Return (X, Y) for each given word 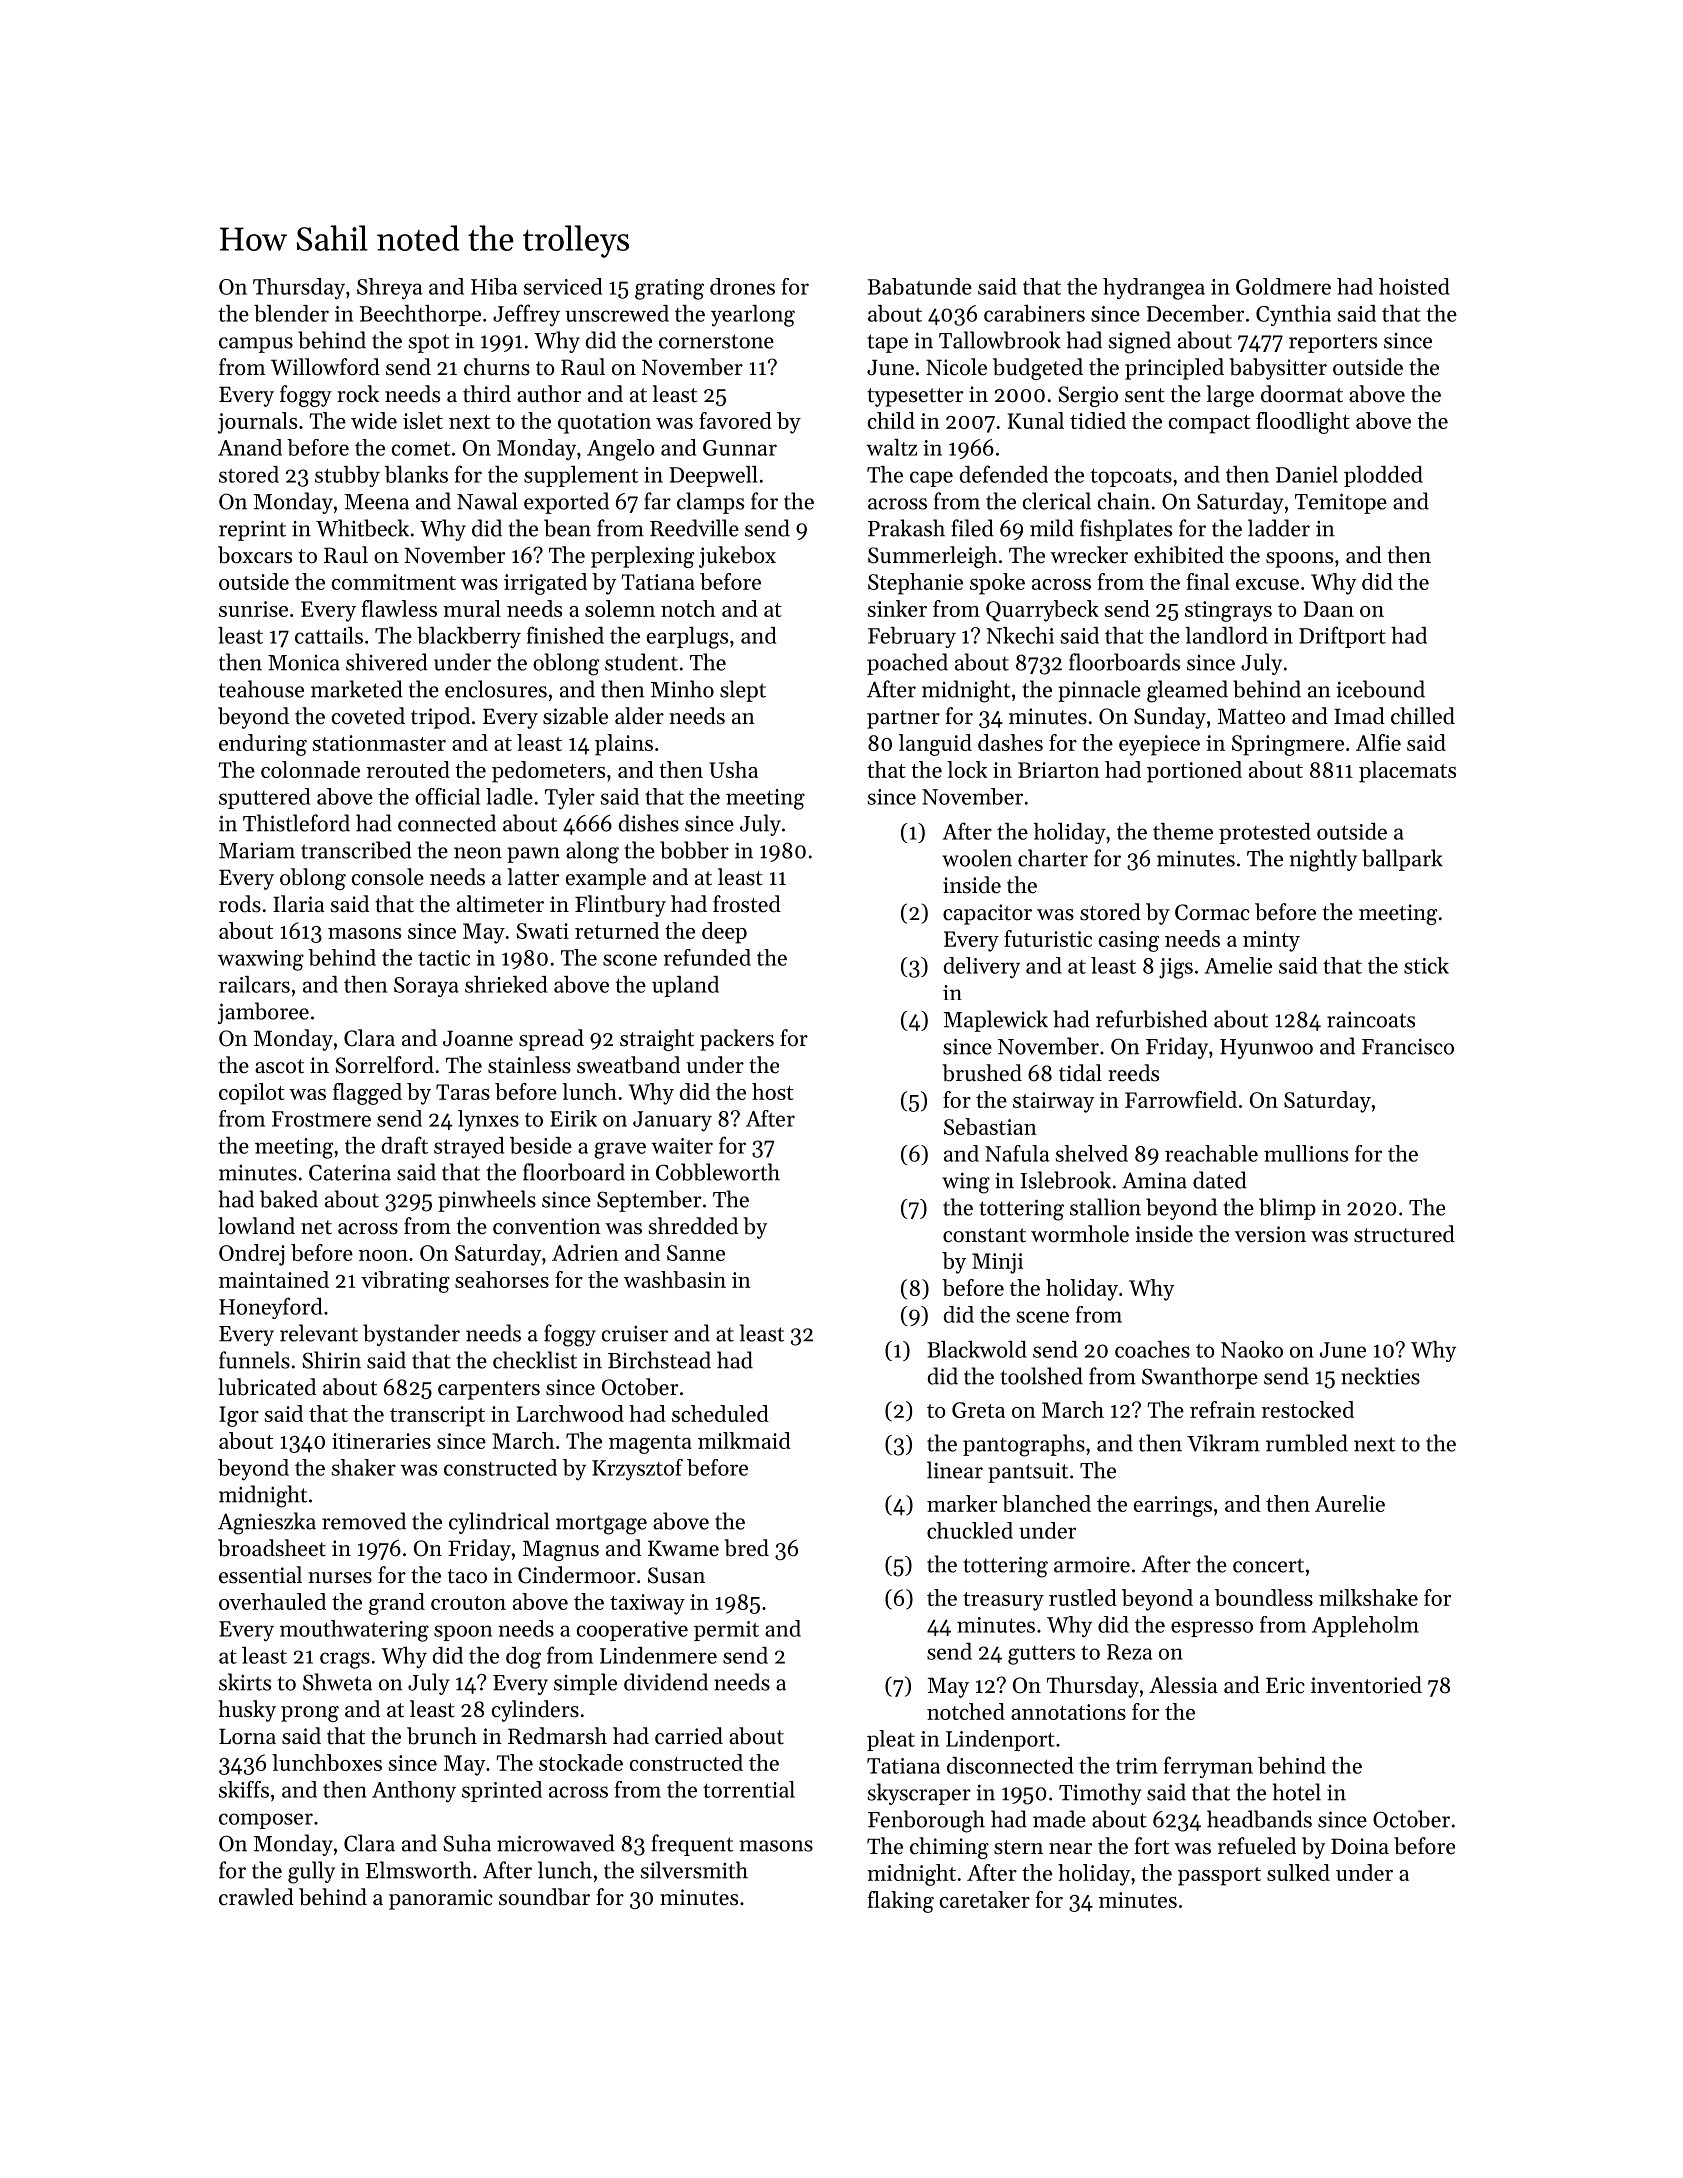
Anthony (414, 1792)
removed (364, 1521)
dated (1220, 1180)
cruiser (635, 1334)
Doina (1360, 1846)
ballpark (1402, 860)
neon (478, 853)
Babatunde (920, 286)
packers (737, 1040)
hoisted (1414, 286)
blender (291, 313)
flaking (901, 1902)
